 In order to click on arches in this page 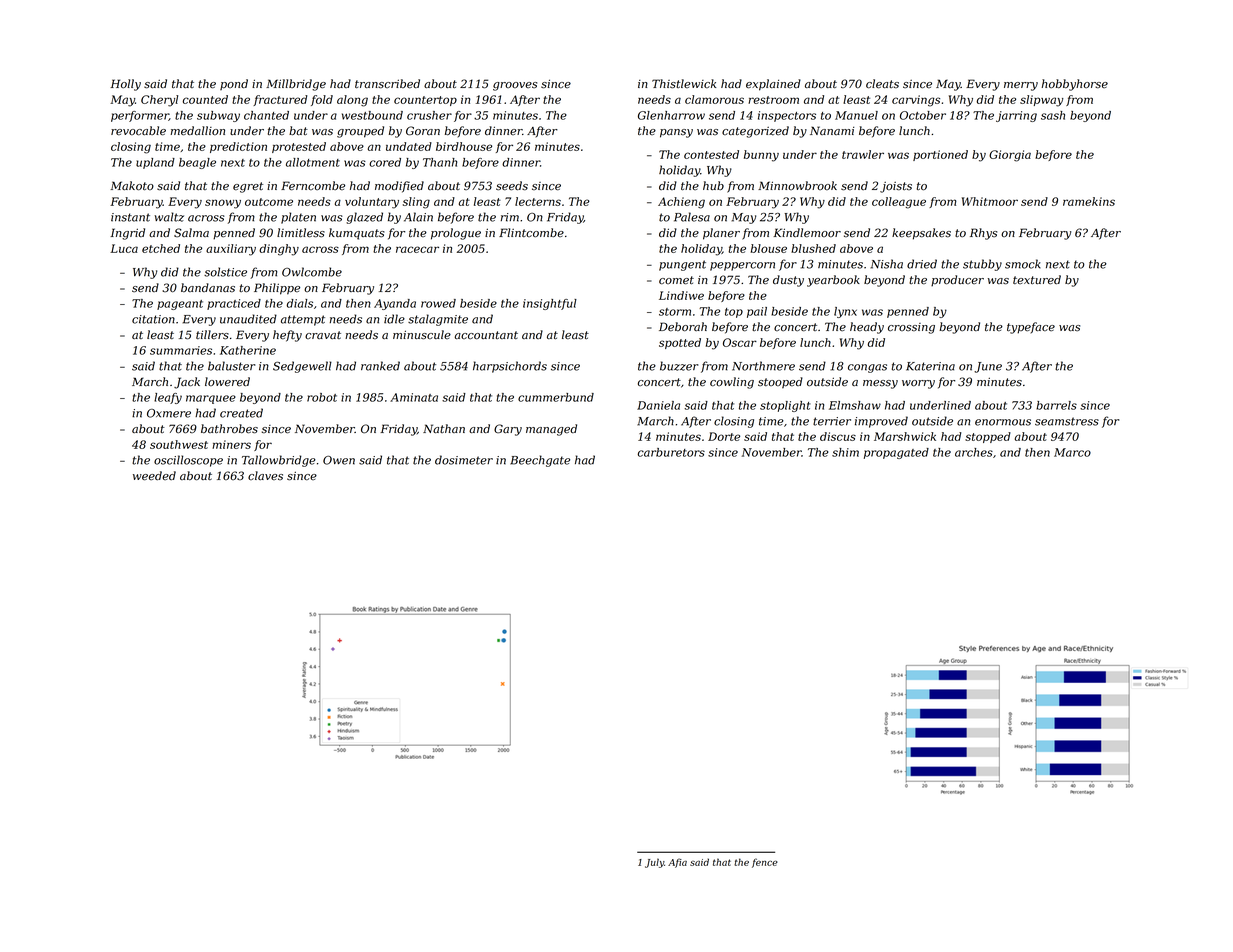, I will do `click(974, 452)`.
